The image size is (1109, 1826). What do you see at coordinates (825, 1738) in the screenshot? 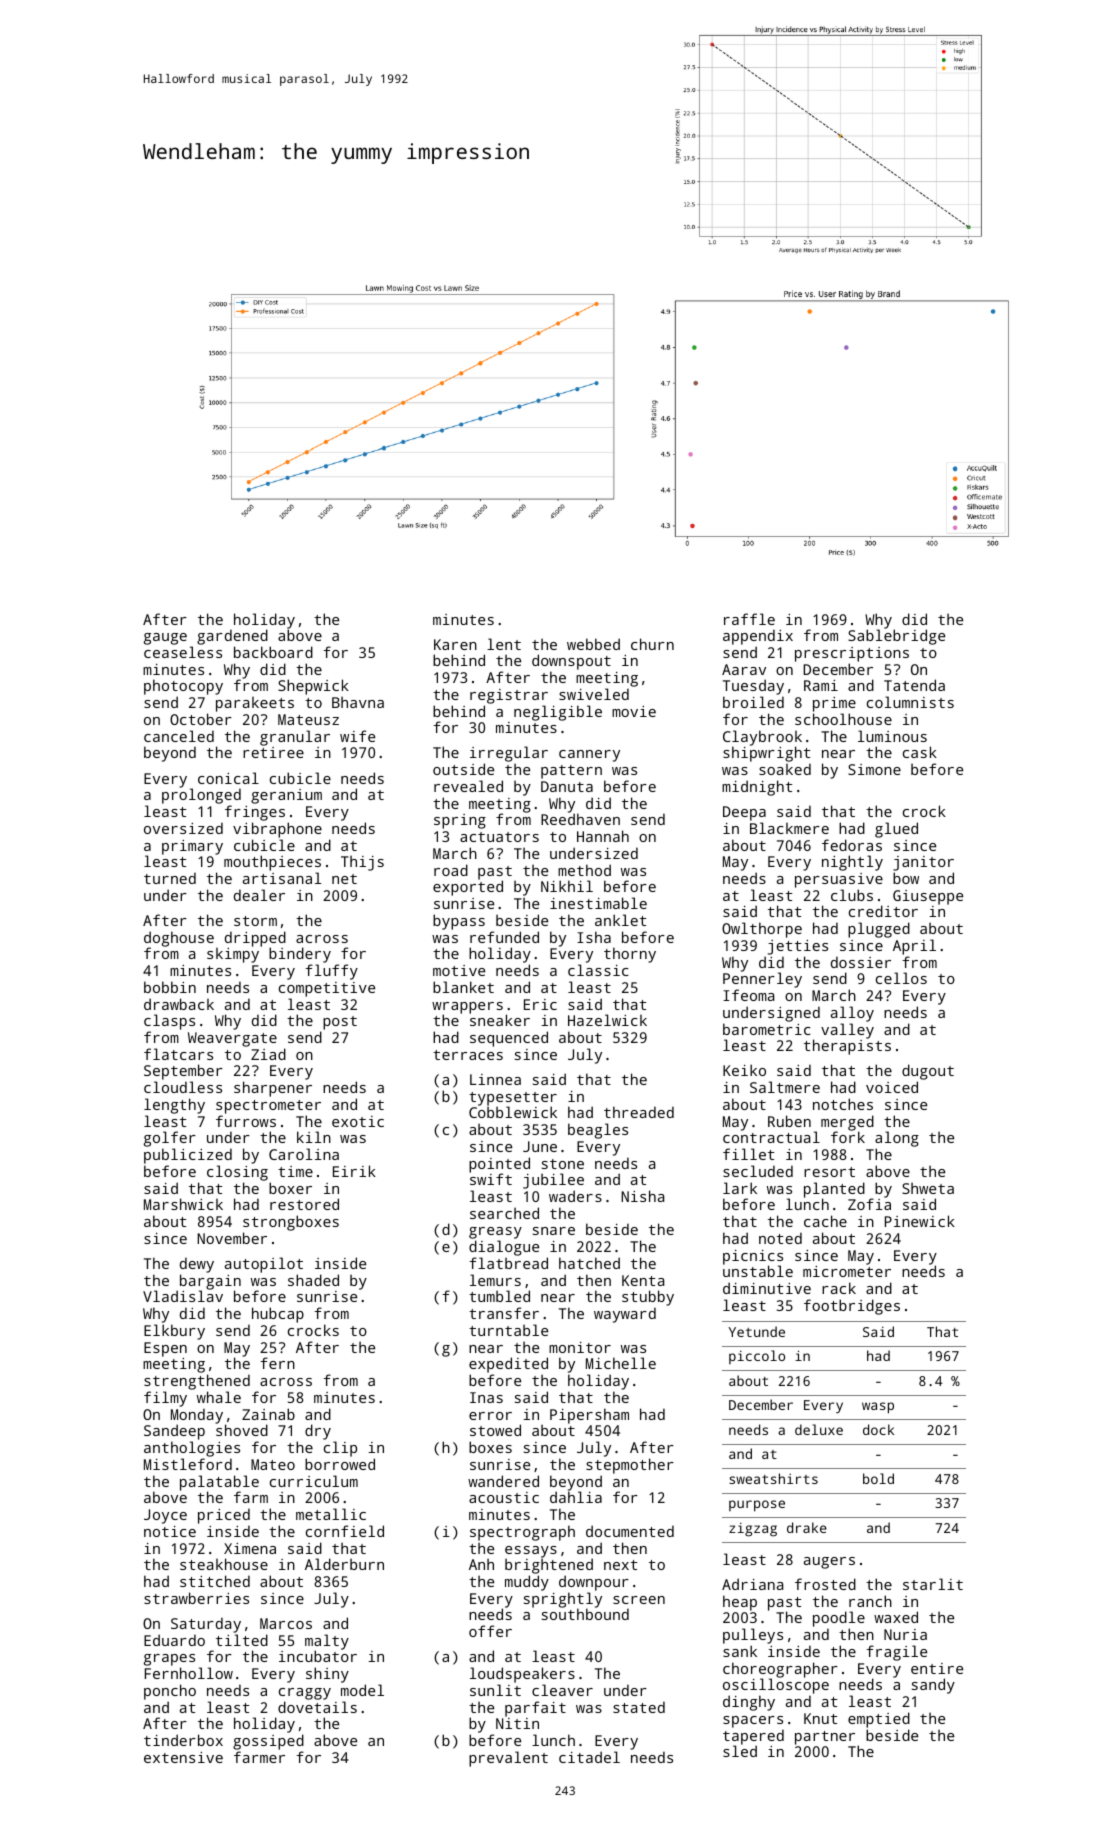
I see `partner` at bounding box center [825, 1738].
